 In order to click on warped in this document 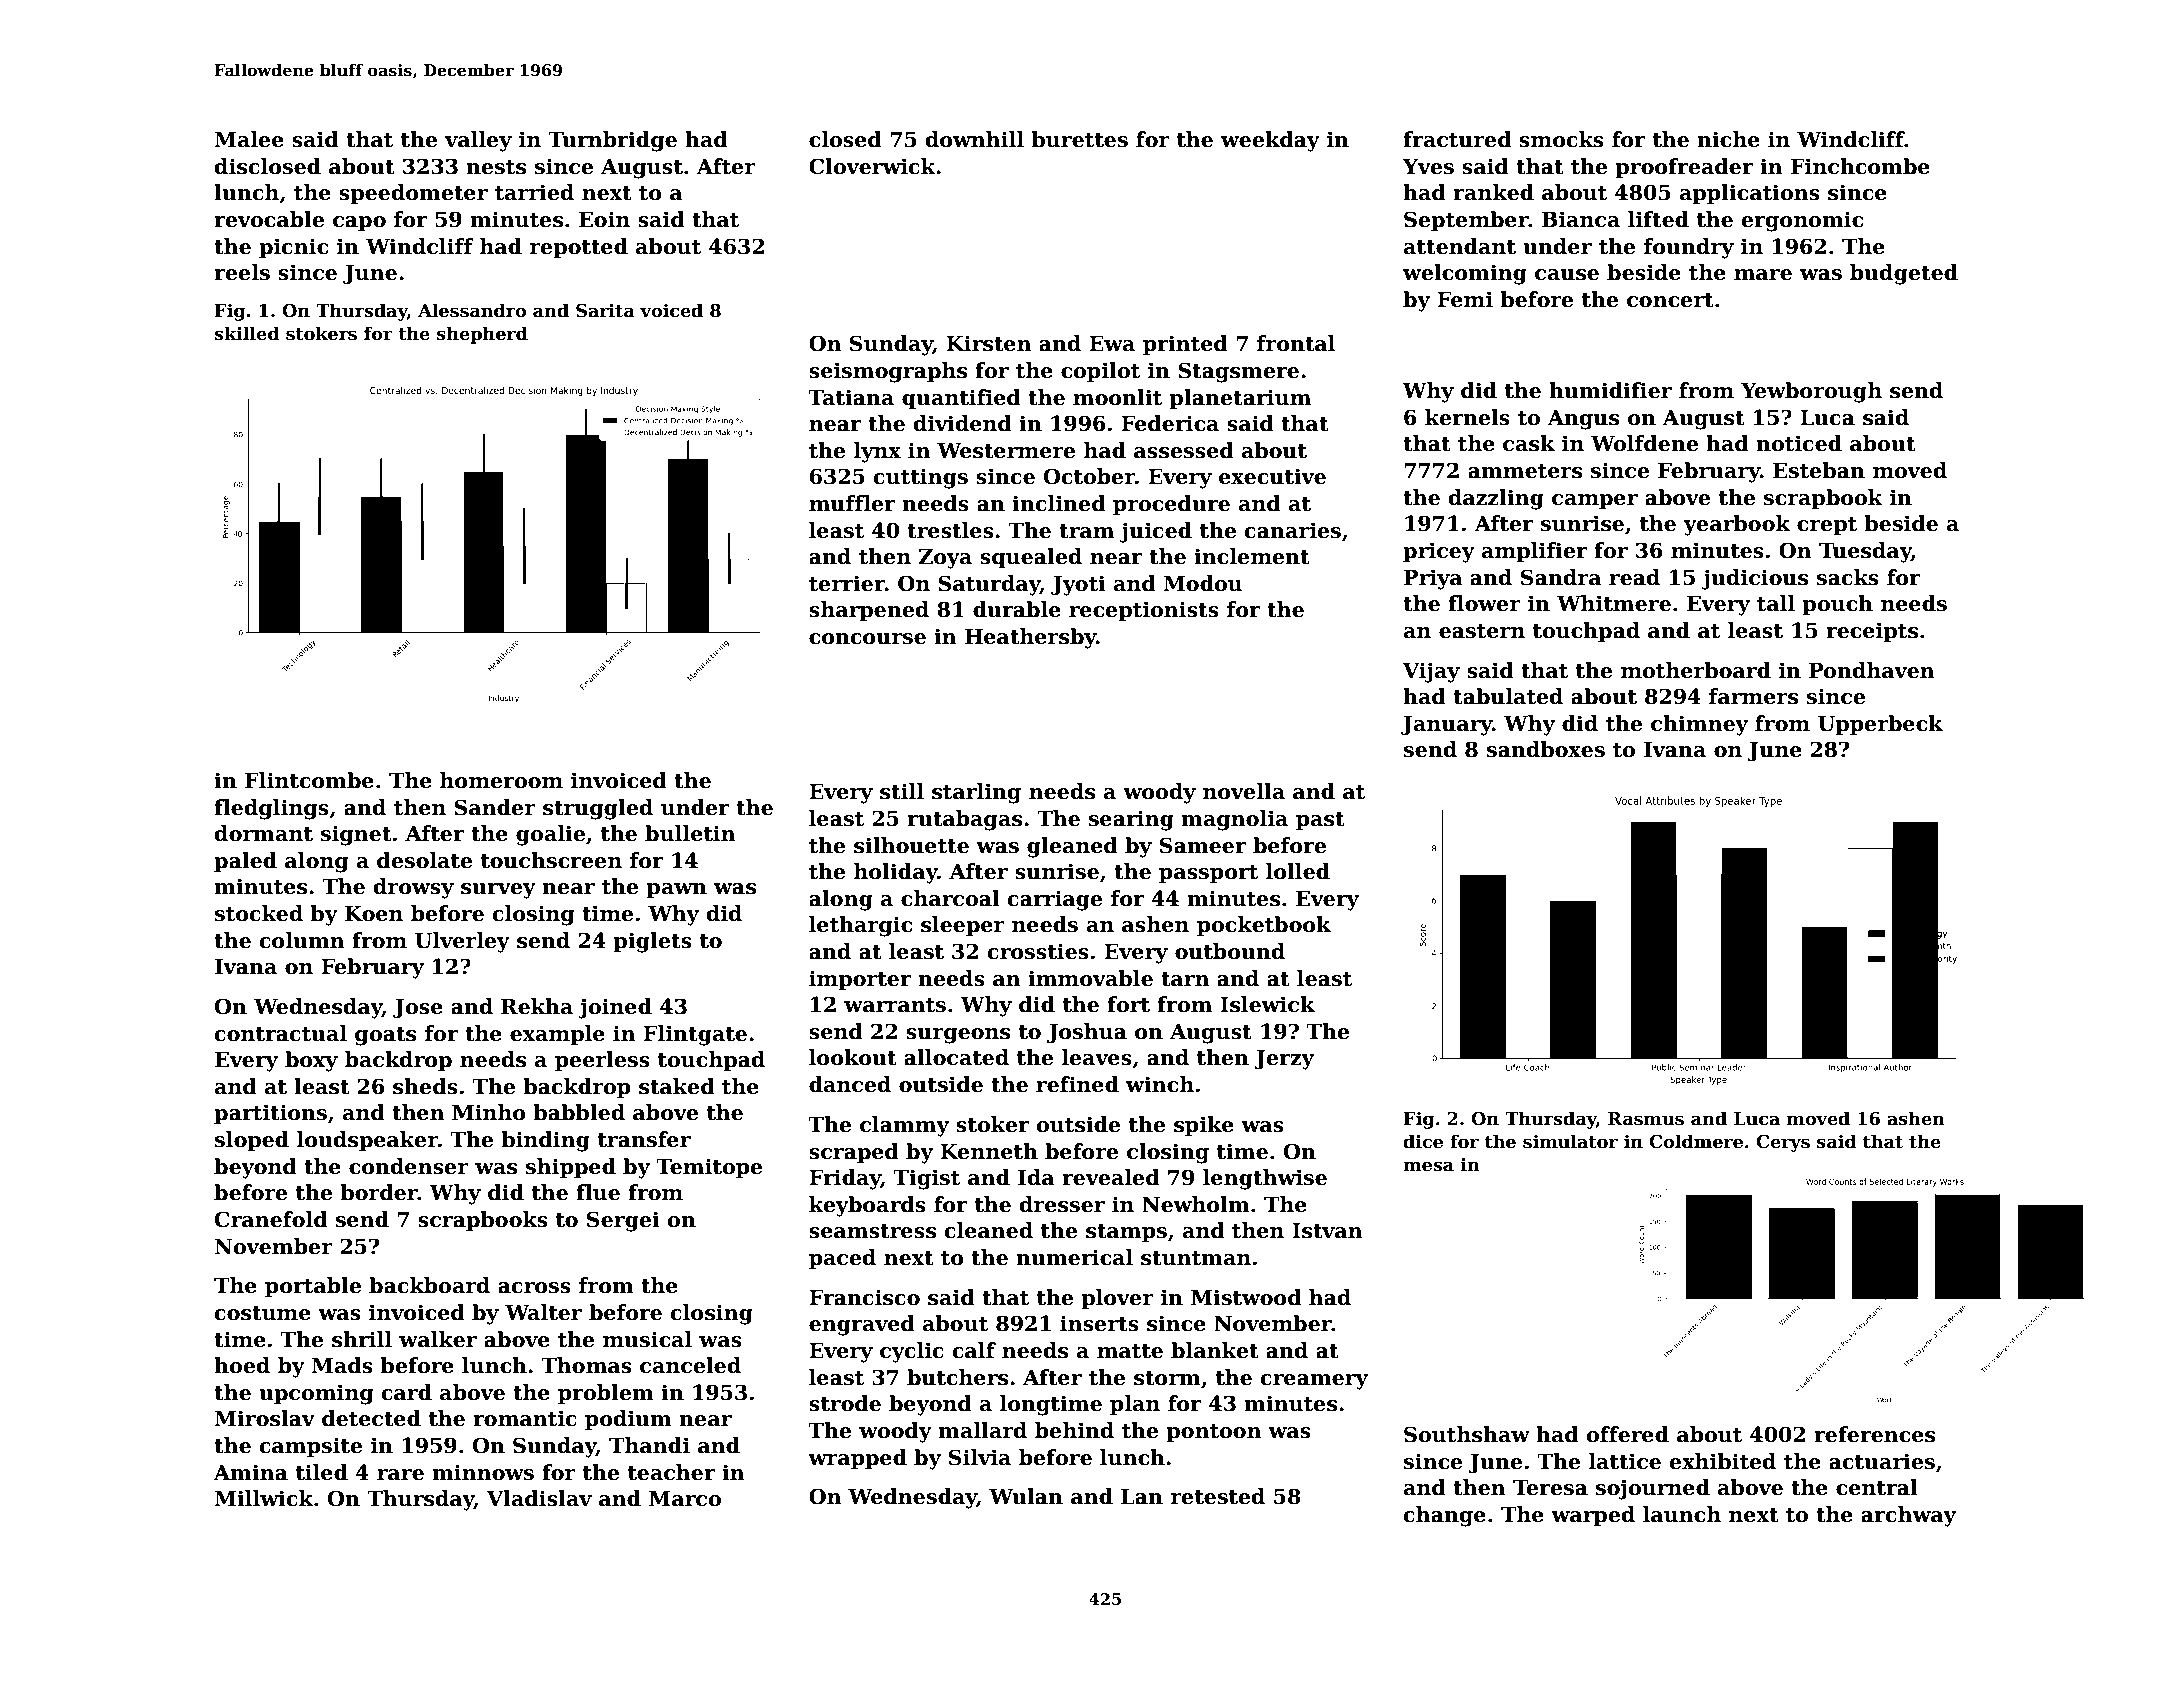, I will do `click(1593, 1516)`.
